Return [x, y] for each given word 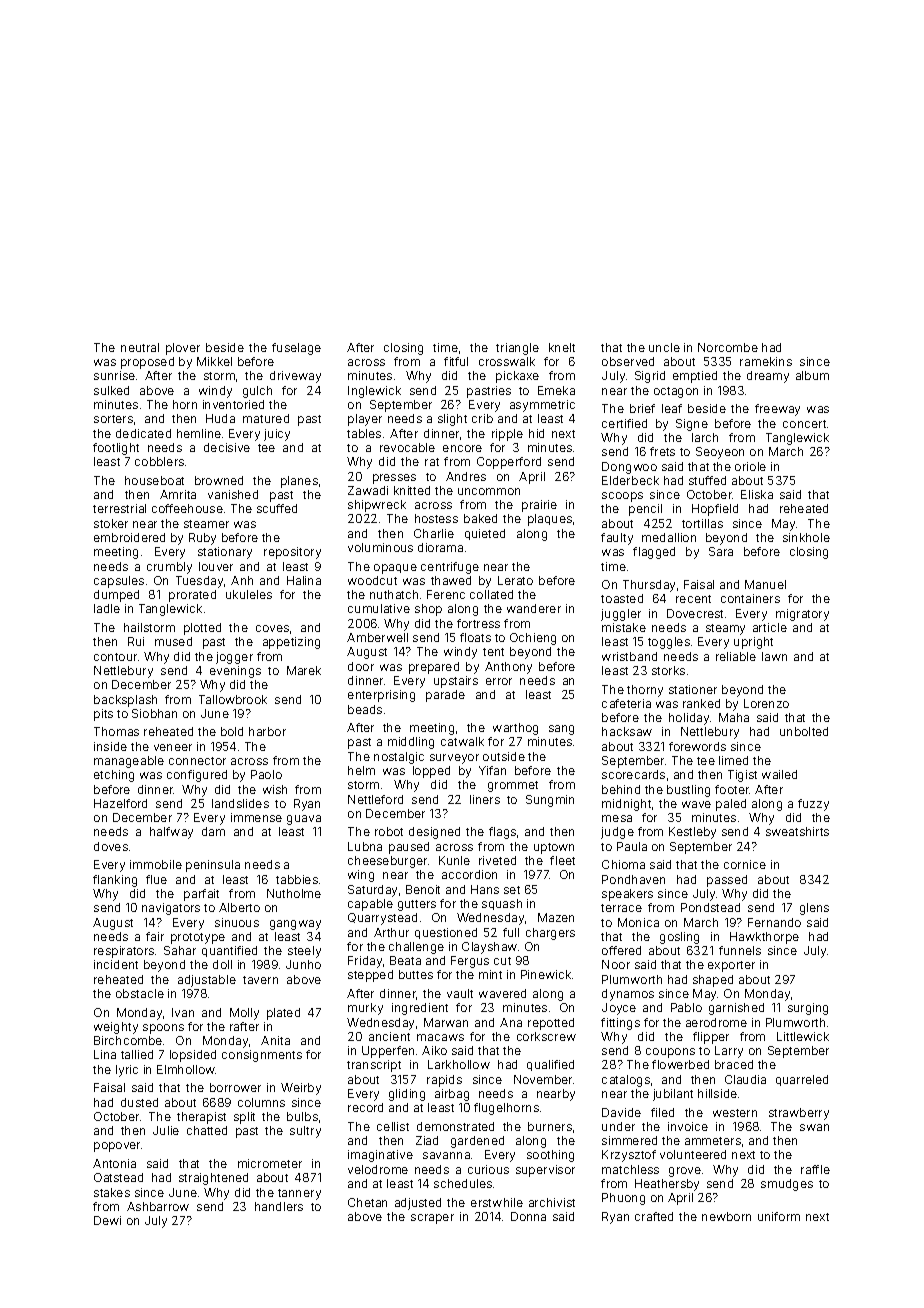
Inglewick [374, 392]
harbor [267, 731]
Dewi [107, 1220]
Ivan [183, 1012]
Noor [616, 964]
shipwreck [377, 506]
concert [804, 424]
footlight [116, 449]
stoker [111, 523]
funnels [740, 950]
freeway [777, 410]
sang [561, 730]
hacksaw [627, 731]
